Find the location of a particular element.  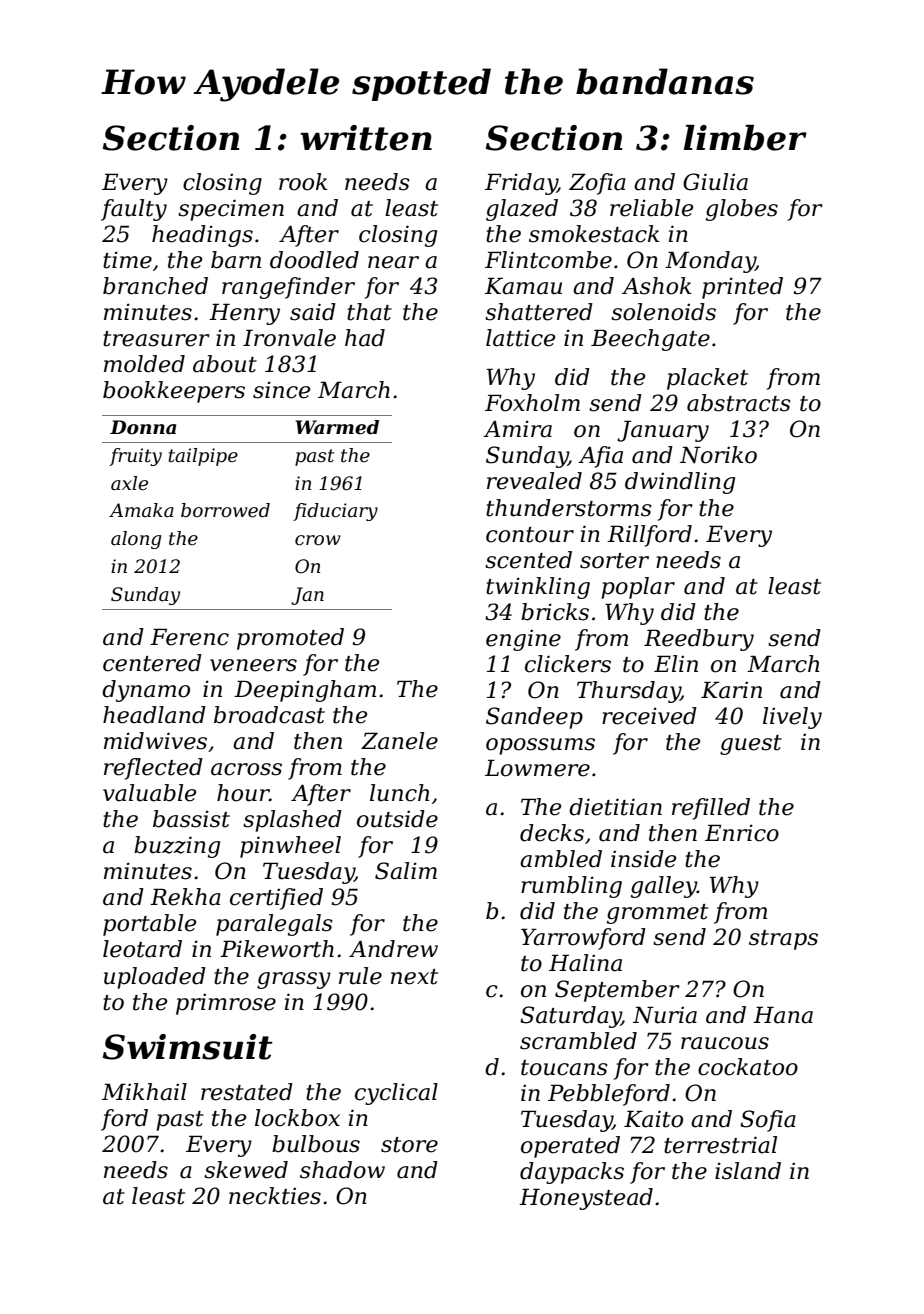

that is located at coordinates (369, 312).
